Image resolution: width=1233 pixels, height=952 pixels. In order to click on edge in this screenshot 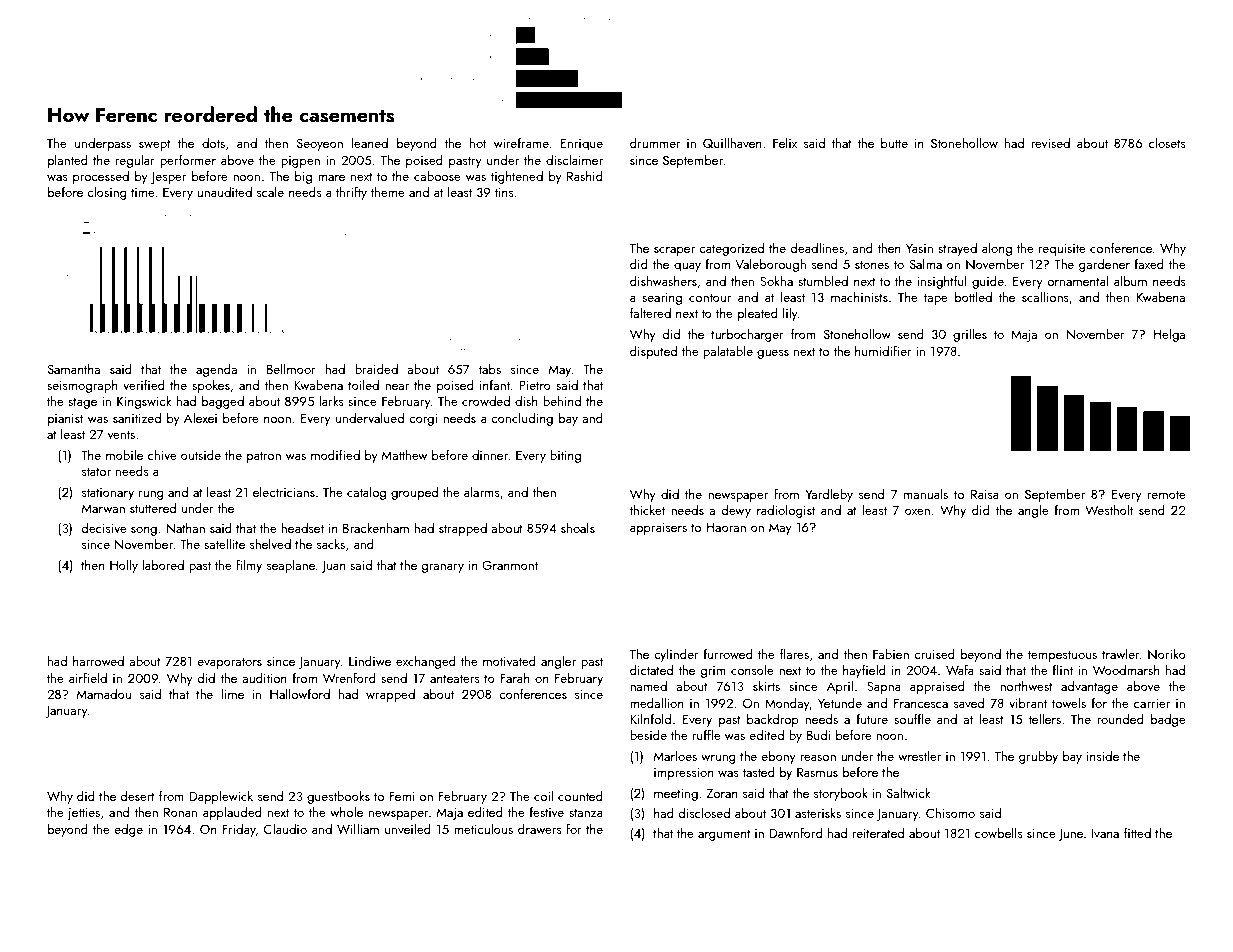, I will do `click(128, 830)`.
